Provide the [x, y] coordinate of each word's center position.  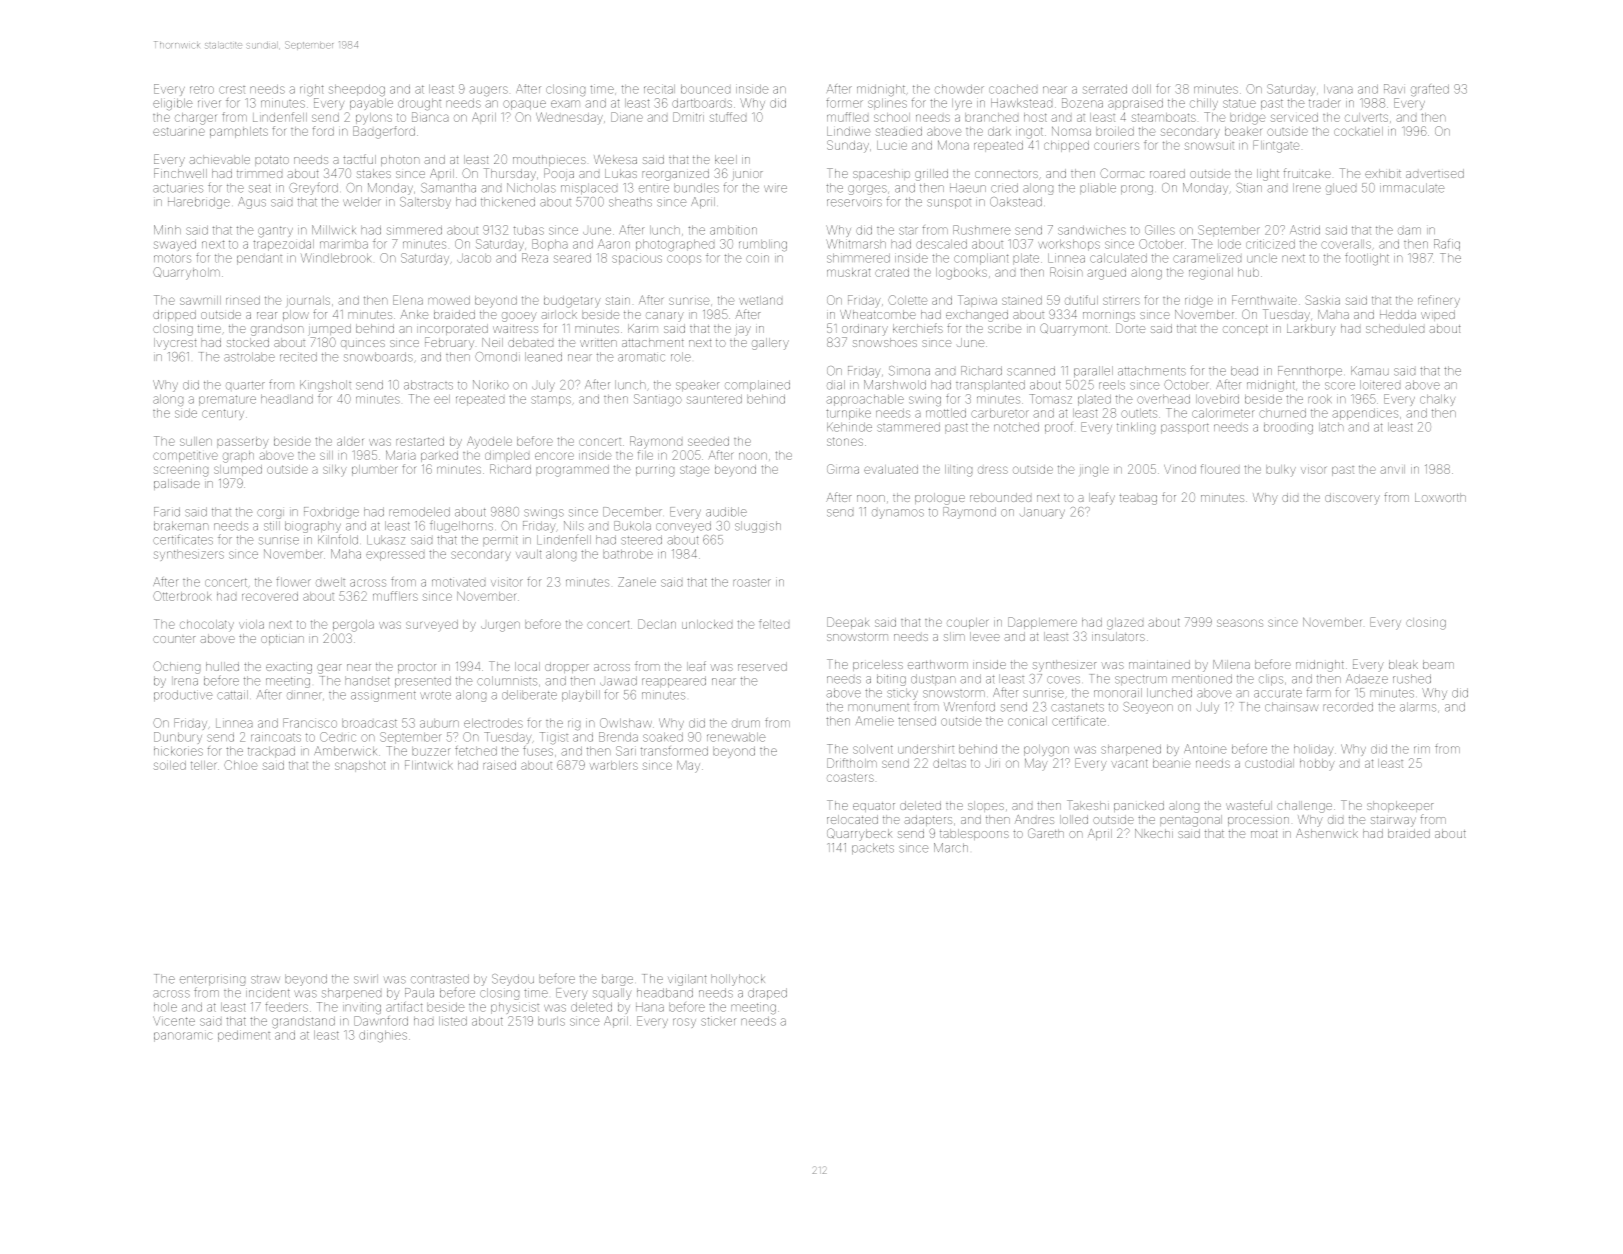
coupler [968, 623]
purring [655, 471]
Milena [1231, 664]
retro [202, 89]
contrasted [440, 979]
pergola [353, 626]
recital [659, 89]
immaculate [1412, 188]
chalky [1437, 400]
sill [326, 455]
